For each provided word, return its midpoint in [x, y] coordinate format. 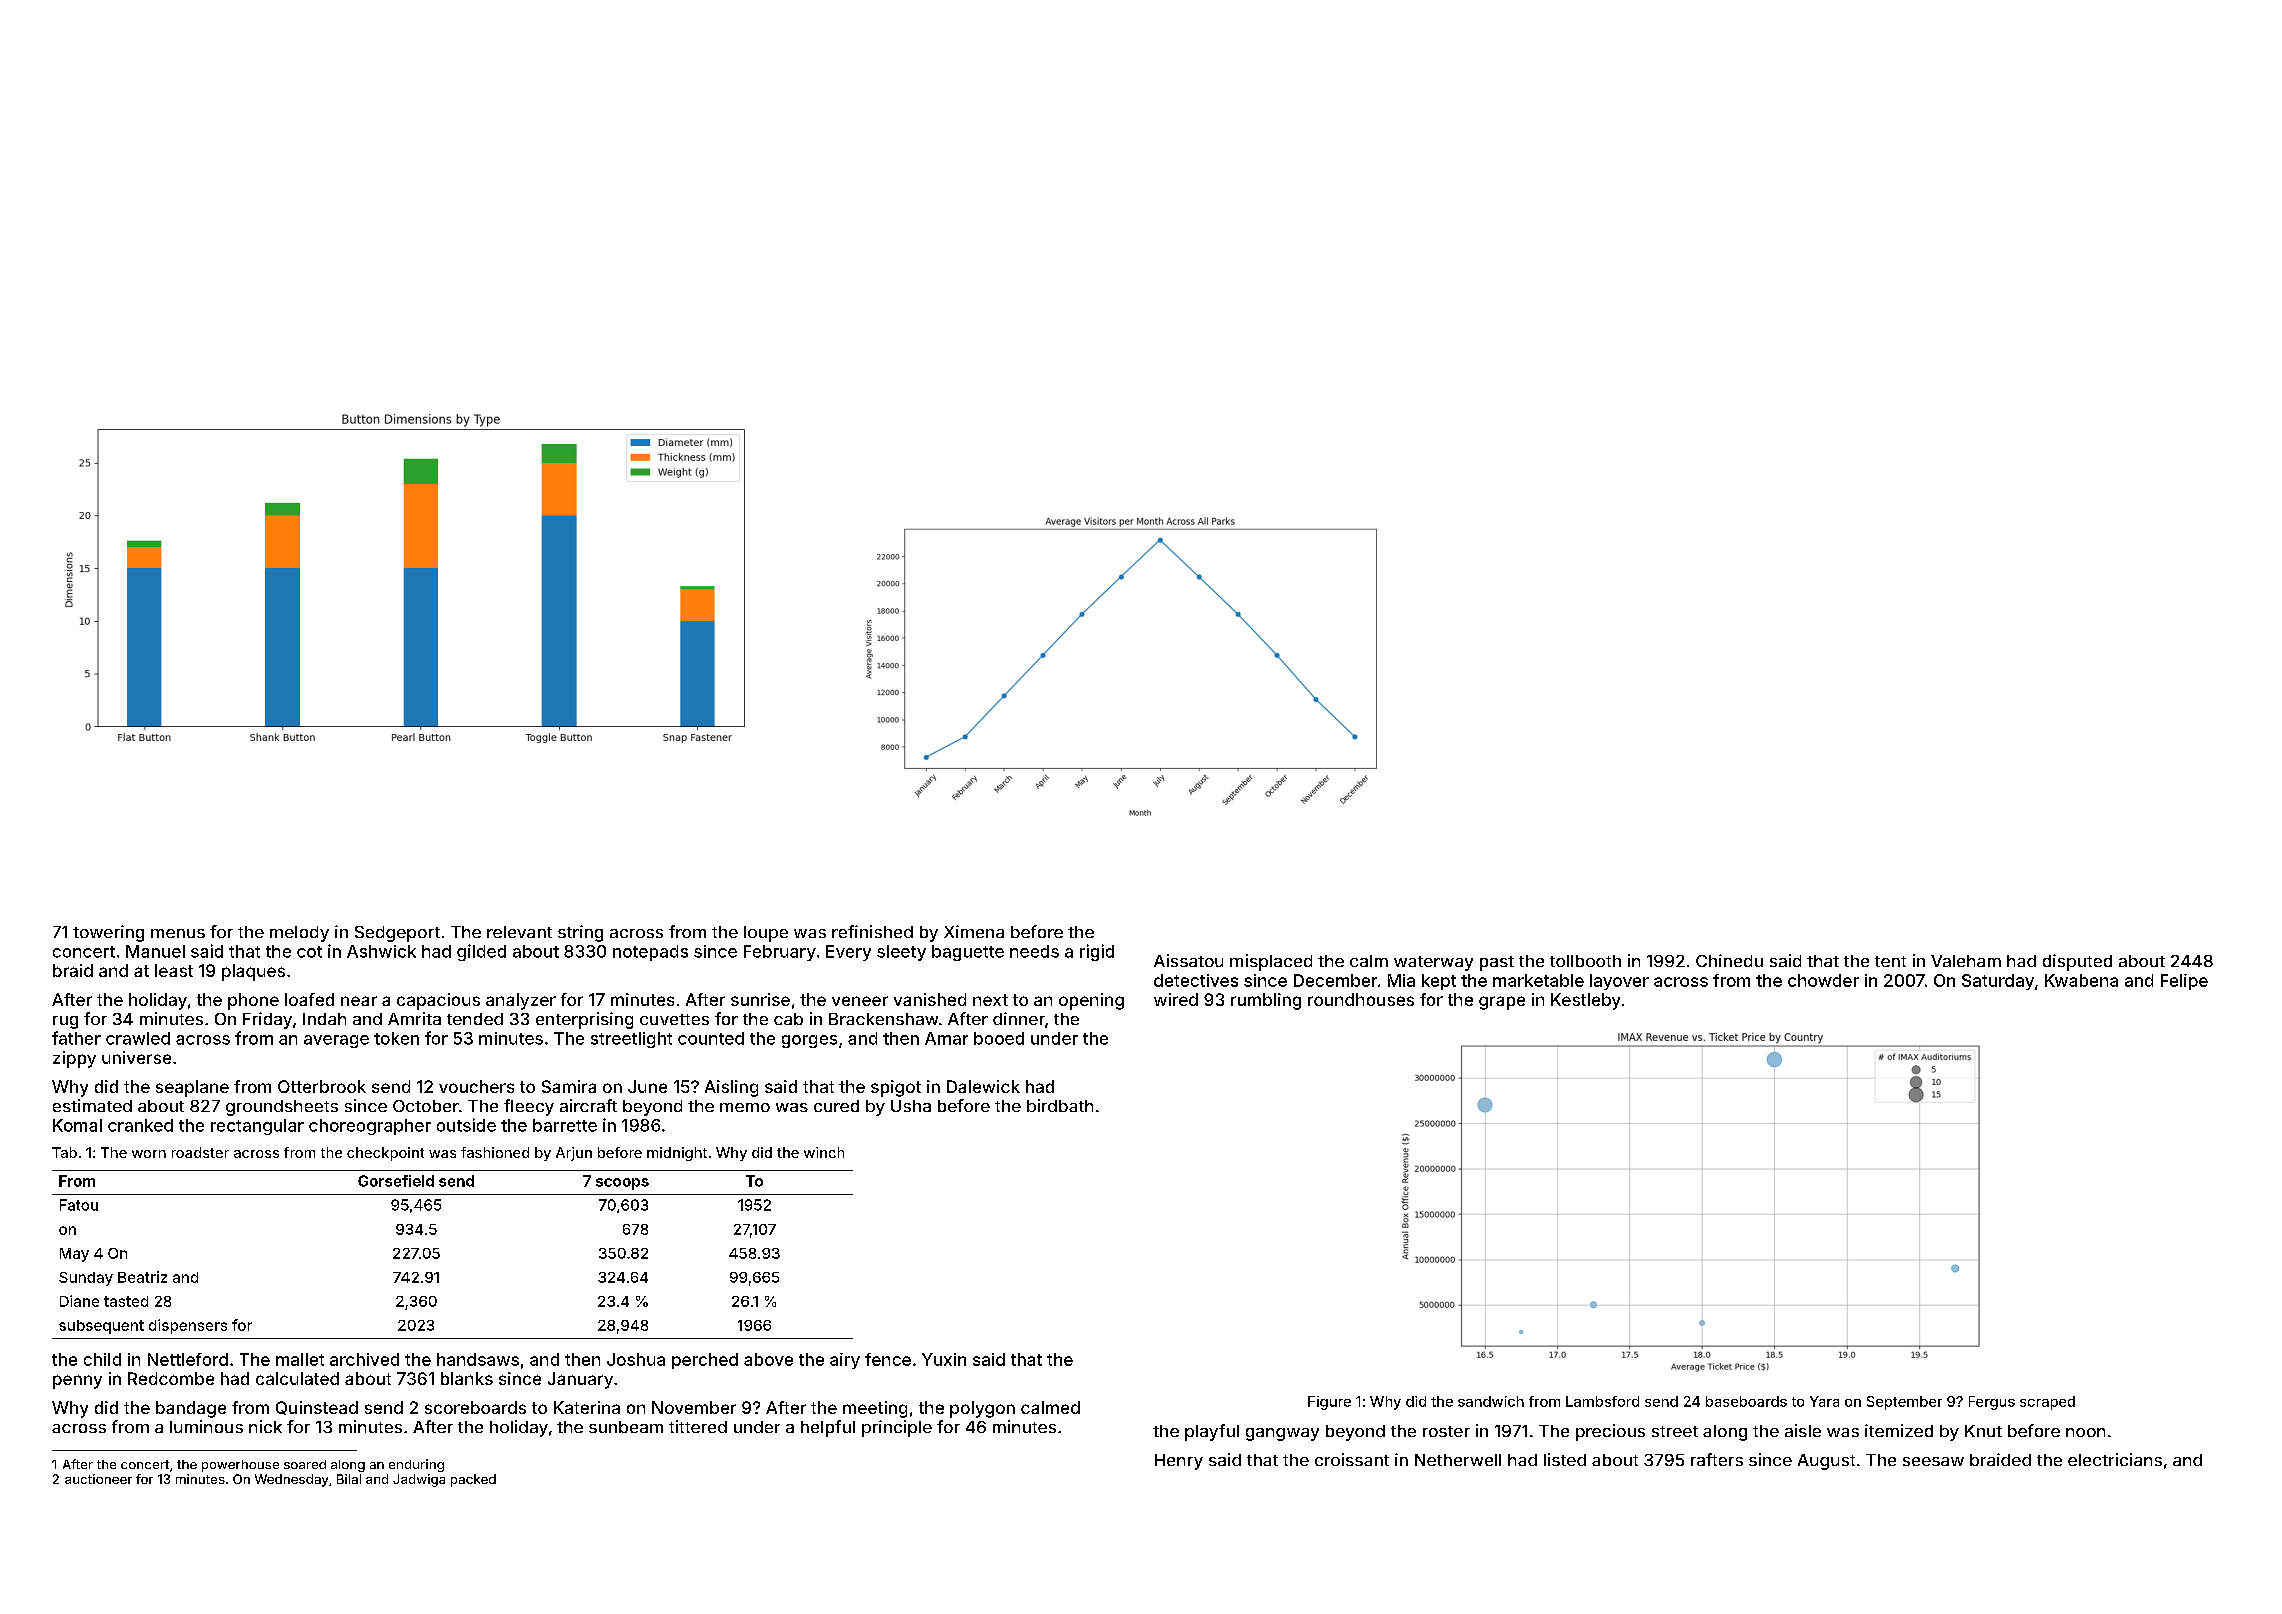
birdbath [1060, 1105]
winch [824, 1152]
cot [309, 952]
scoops [622, 1184]
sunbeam [626, 1427]
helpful [828, 1428]
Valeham [1966, 961]
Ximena [974, 931]
